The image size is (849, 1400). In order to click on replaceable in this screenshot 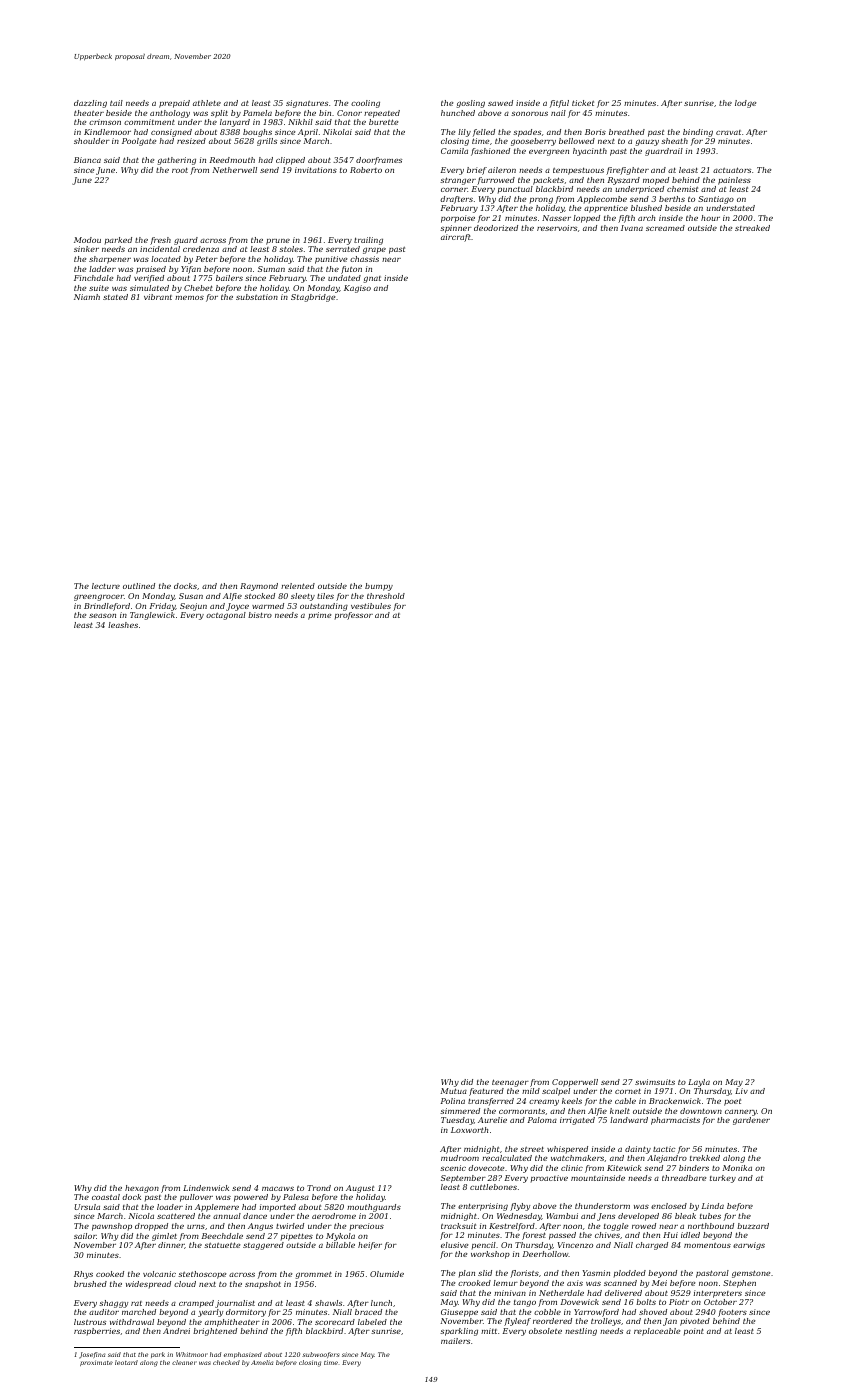, I will do `click(657, 1332)`.
